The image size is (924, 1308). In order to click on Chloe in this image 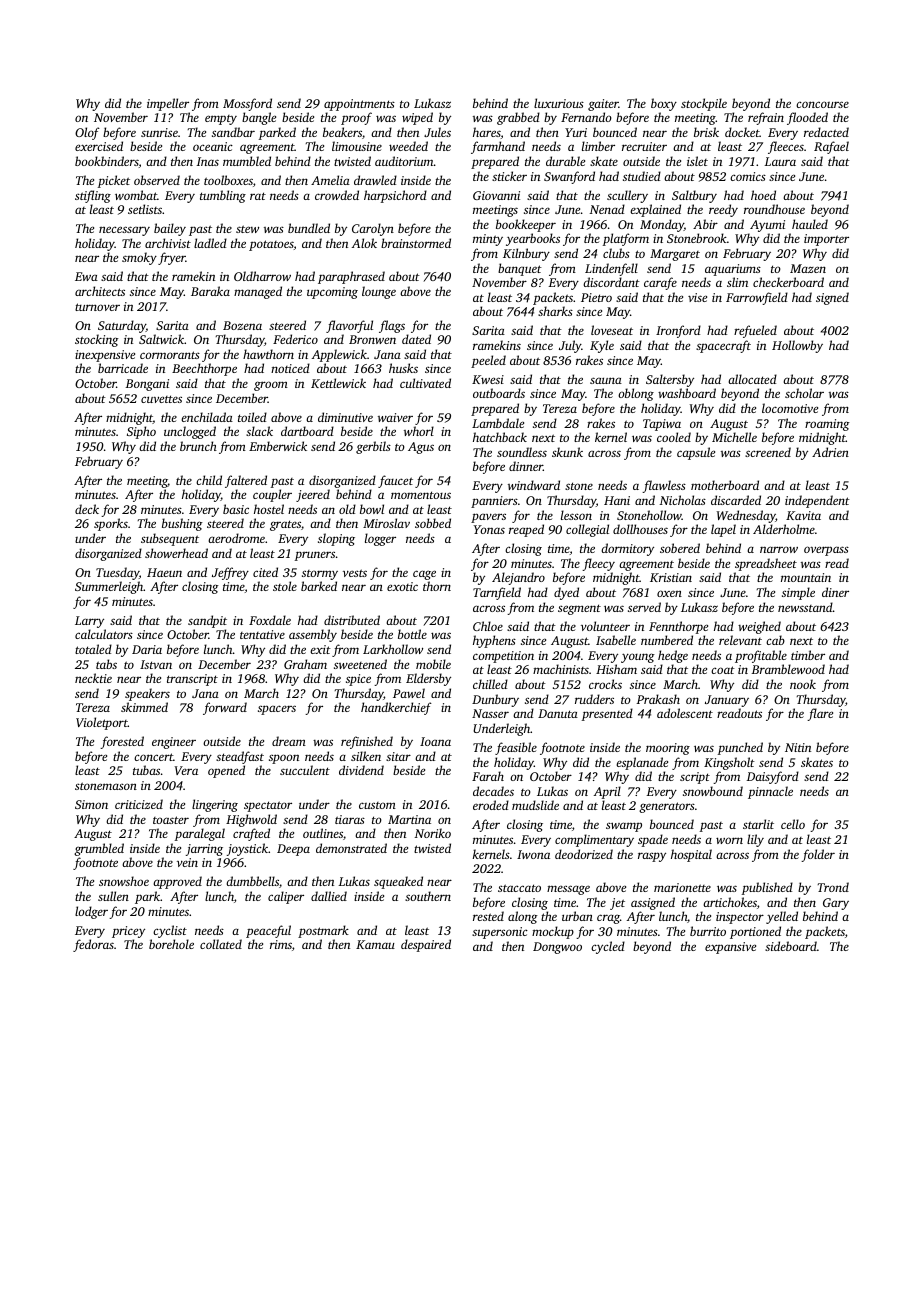, I will do `click(488, 626)`.
